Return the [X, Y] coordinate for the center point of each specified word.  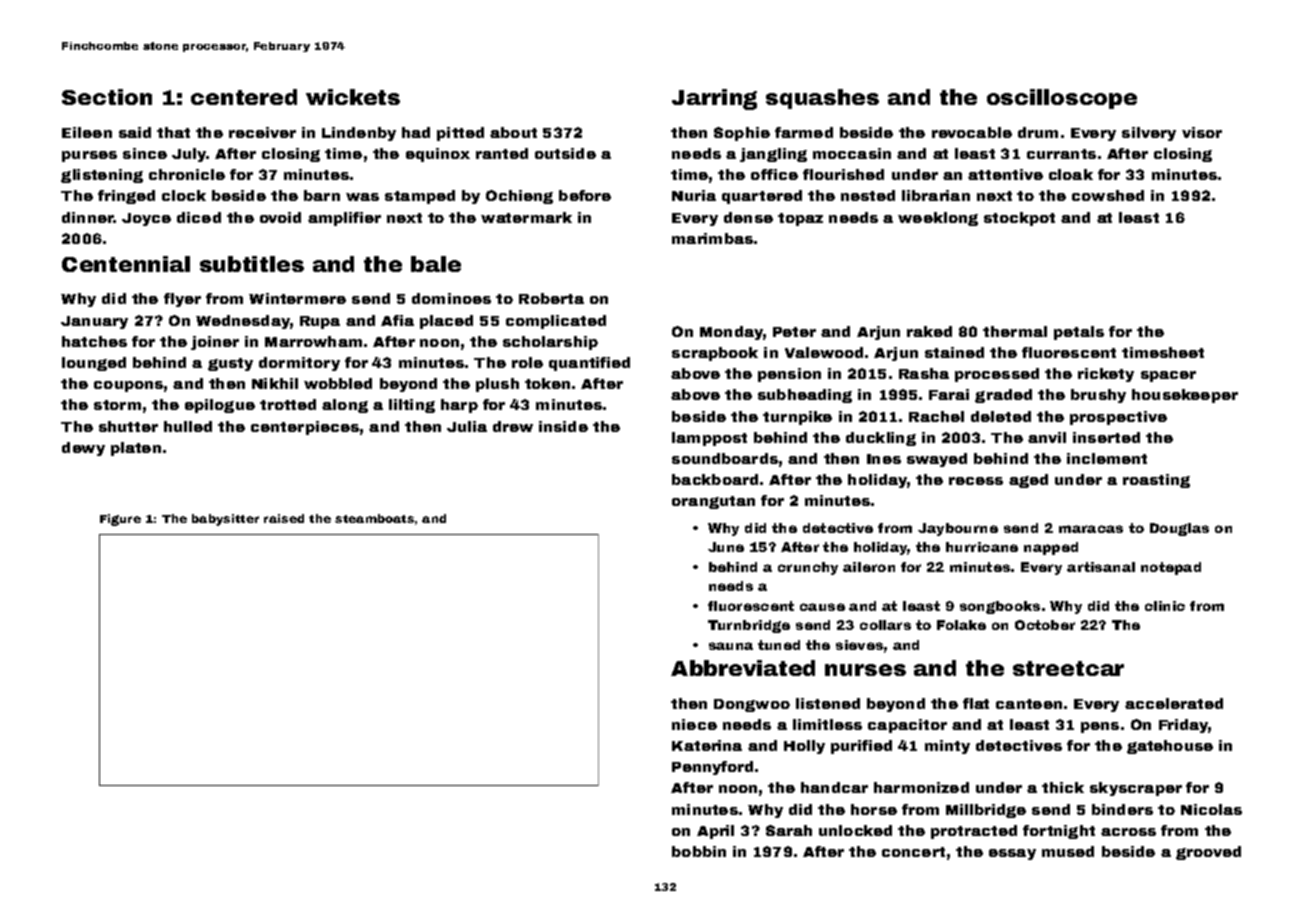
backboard [715, 479]
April [715, 832]
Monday [731, 333]
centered [244, 97]
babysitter [225, 520]
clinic [1165, 606]
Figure [120, 520]
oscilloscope [1062, 99]
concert [913, 852]
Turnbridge [749, 626]
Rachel [936, 416]
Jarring [714, 99]
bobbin [699, 851]
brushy [1098, 396]
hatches [94, 341]
